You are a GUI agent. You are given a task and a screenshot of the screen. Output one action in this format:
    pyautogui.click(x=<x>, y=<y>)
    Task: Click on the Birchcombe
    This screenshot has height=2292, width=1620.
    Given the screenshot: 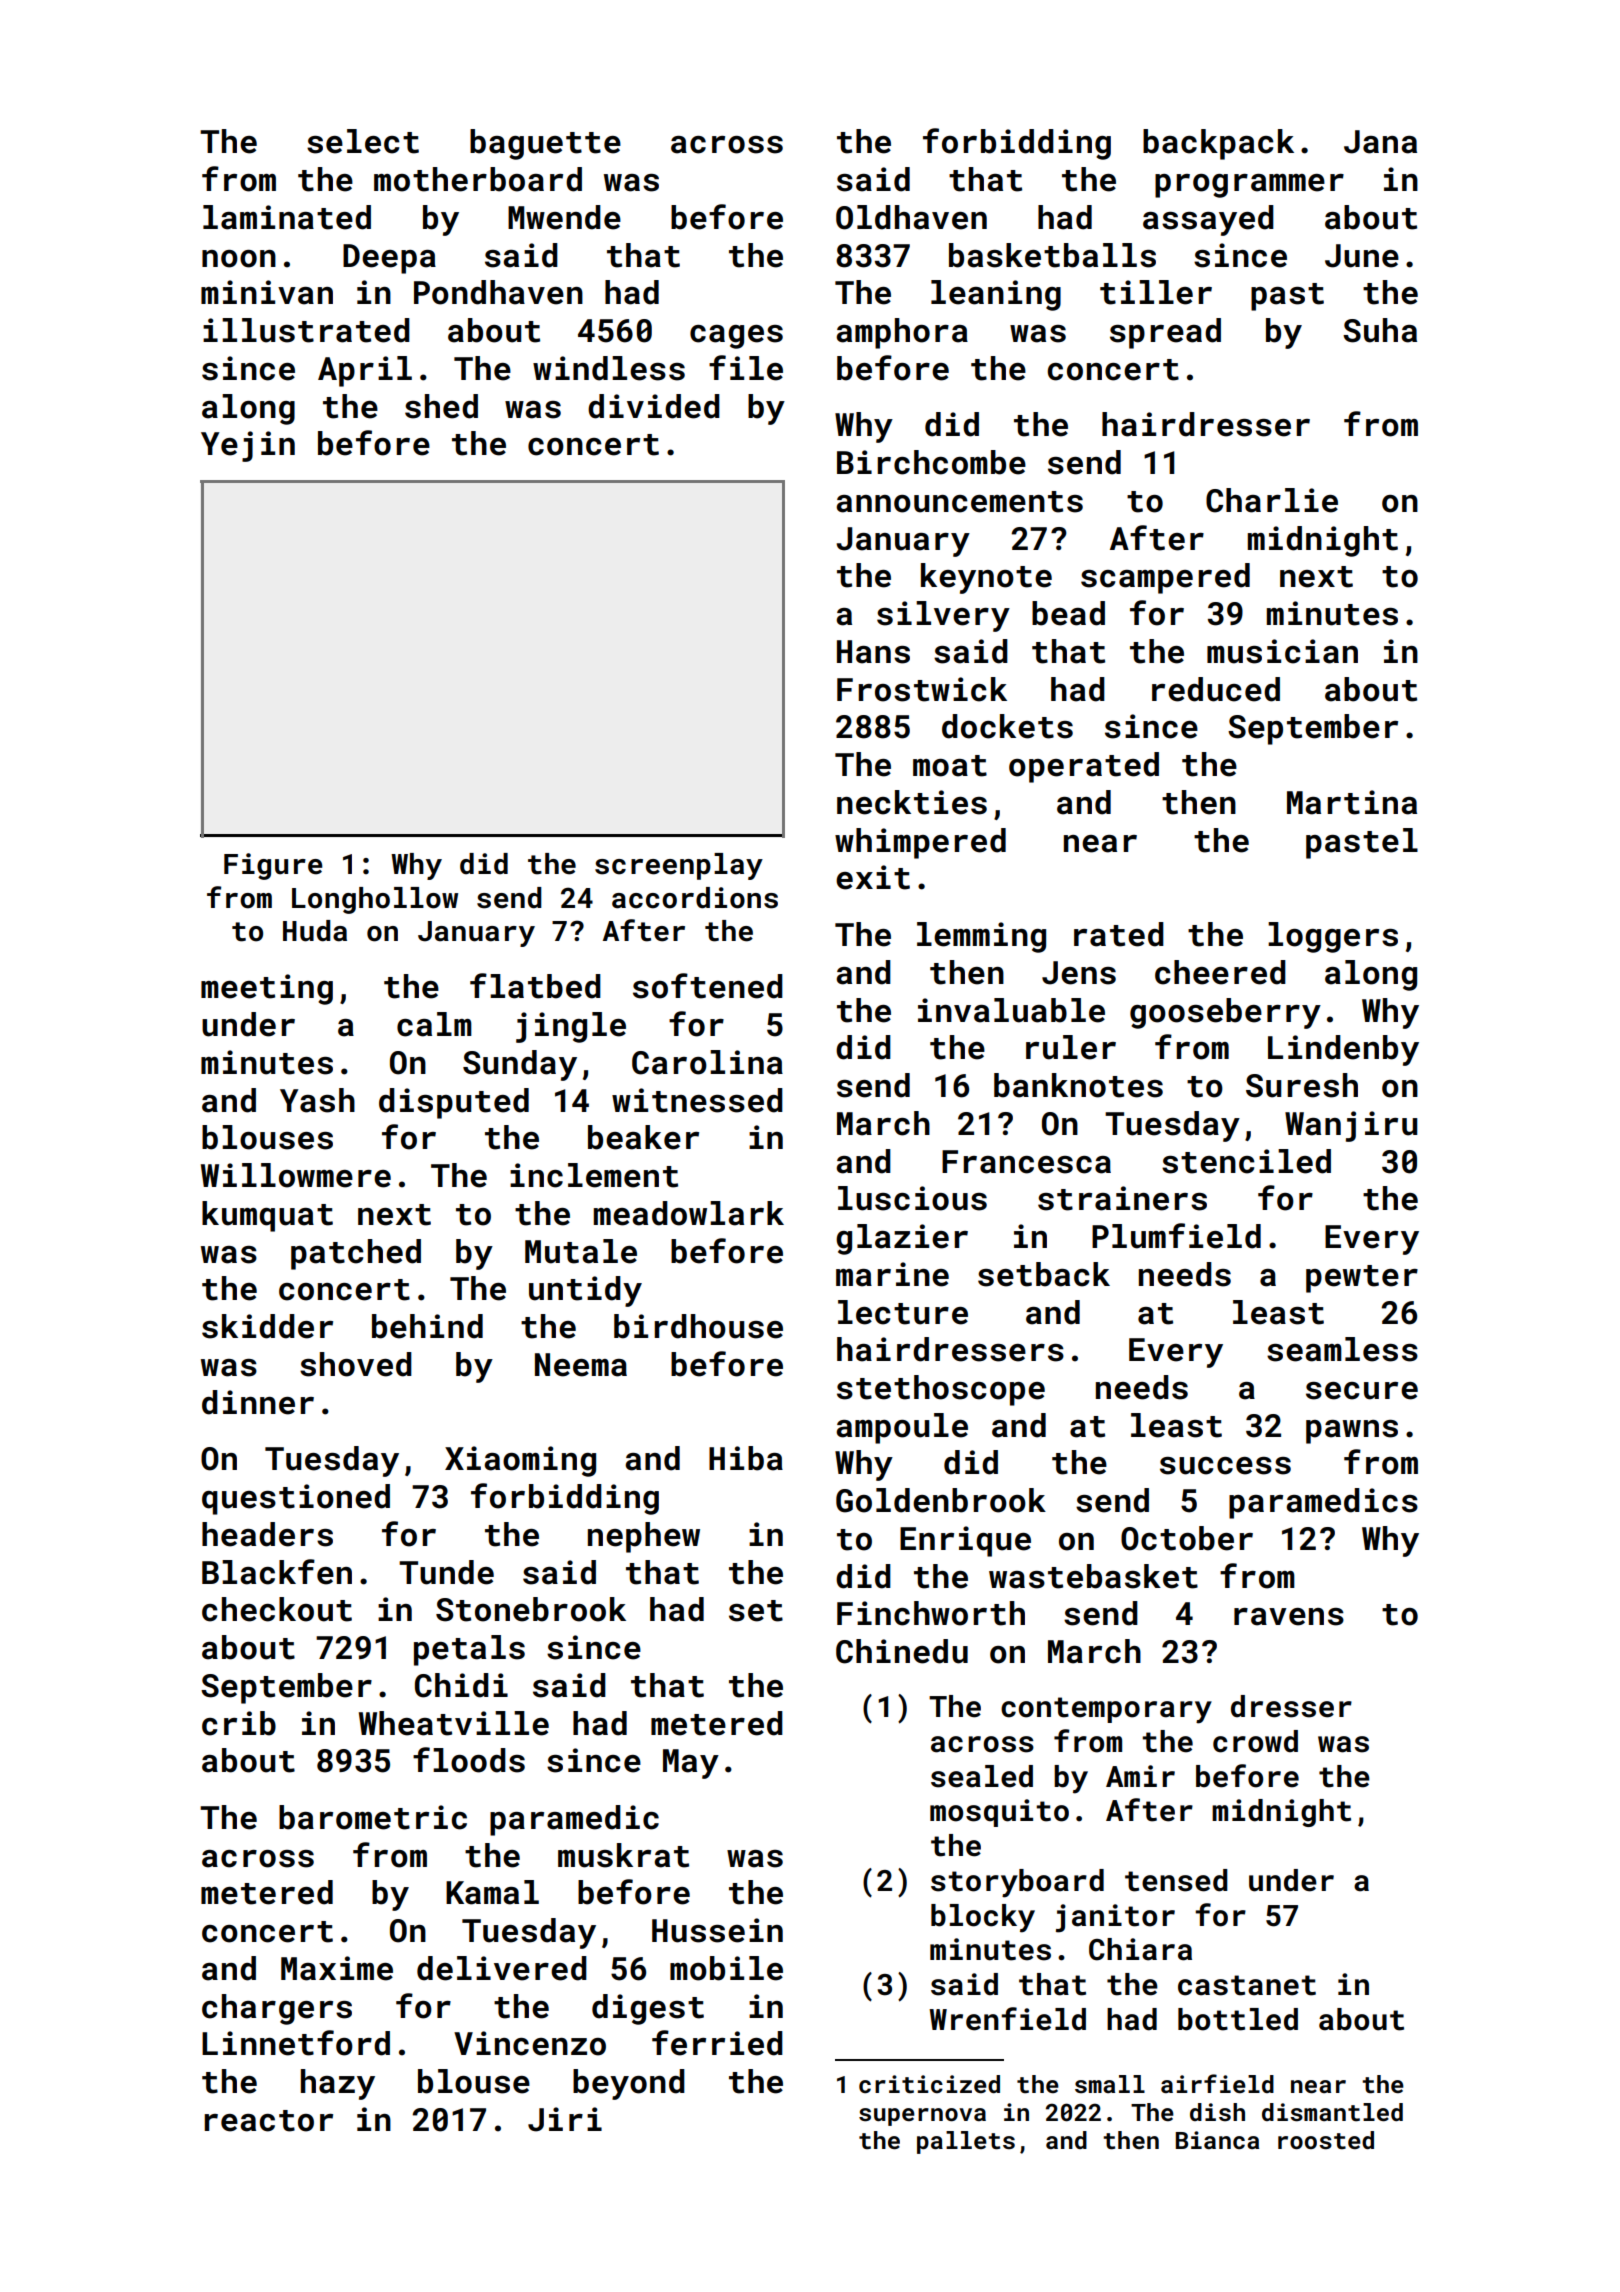 What is the action you would take?
    pyautogui.click(x=931, y=462)
